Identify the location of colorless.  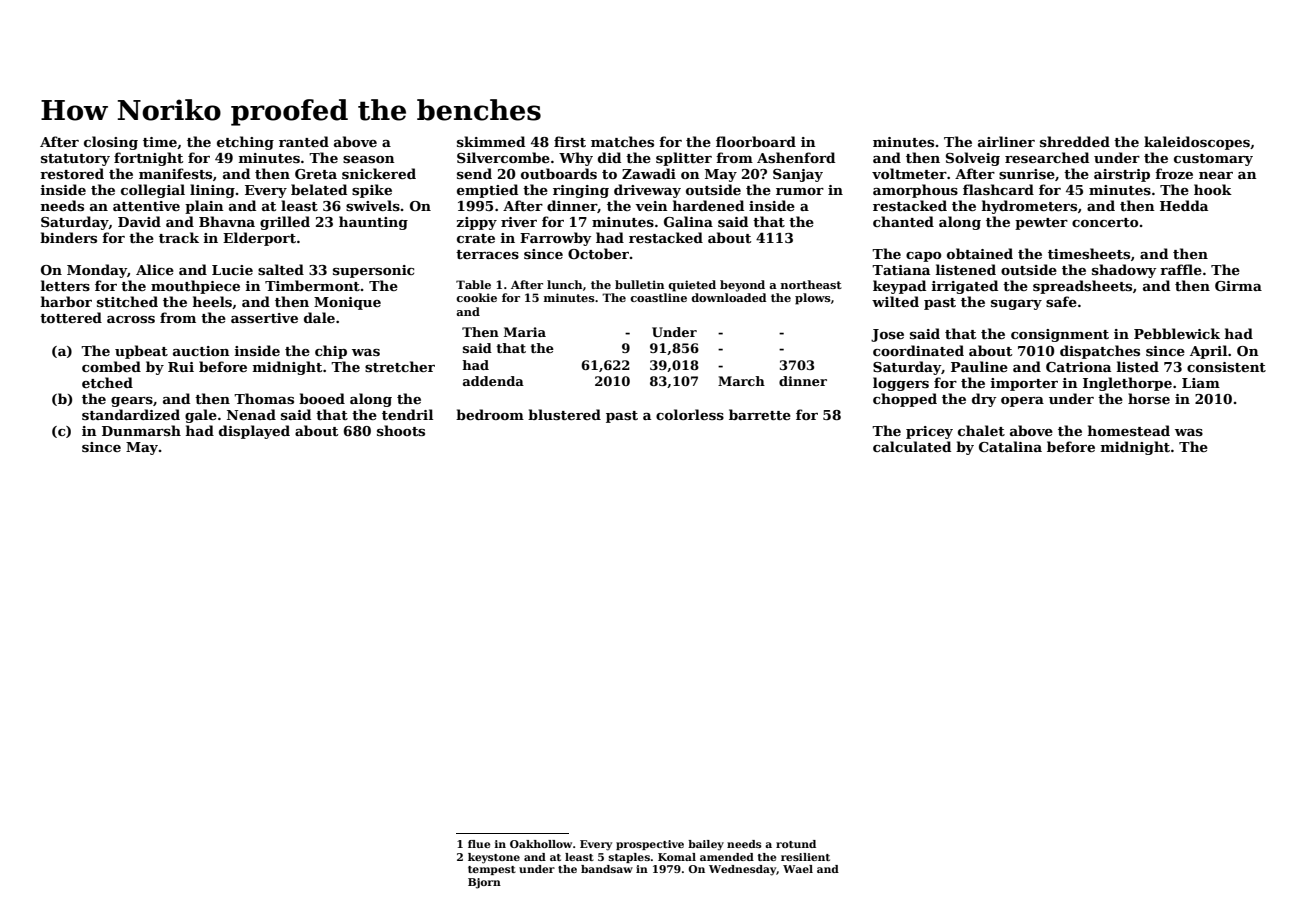
(690, 414).
